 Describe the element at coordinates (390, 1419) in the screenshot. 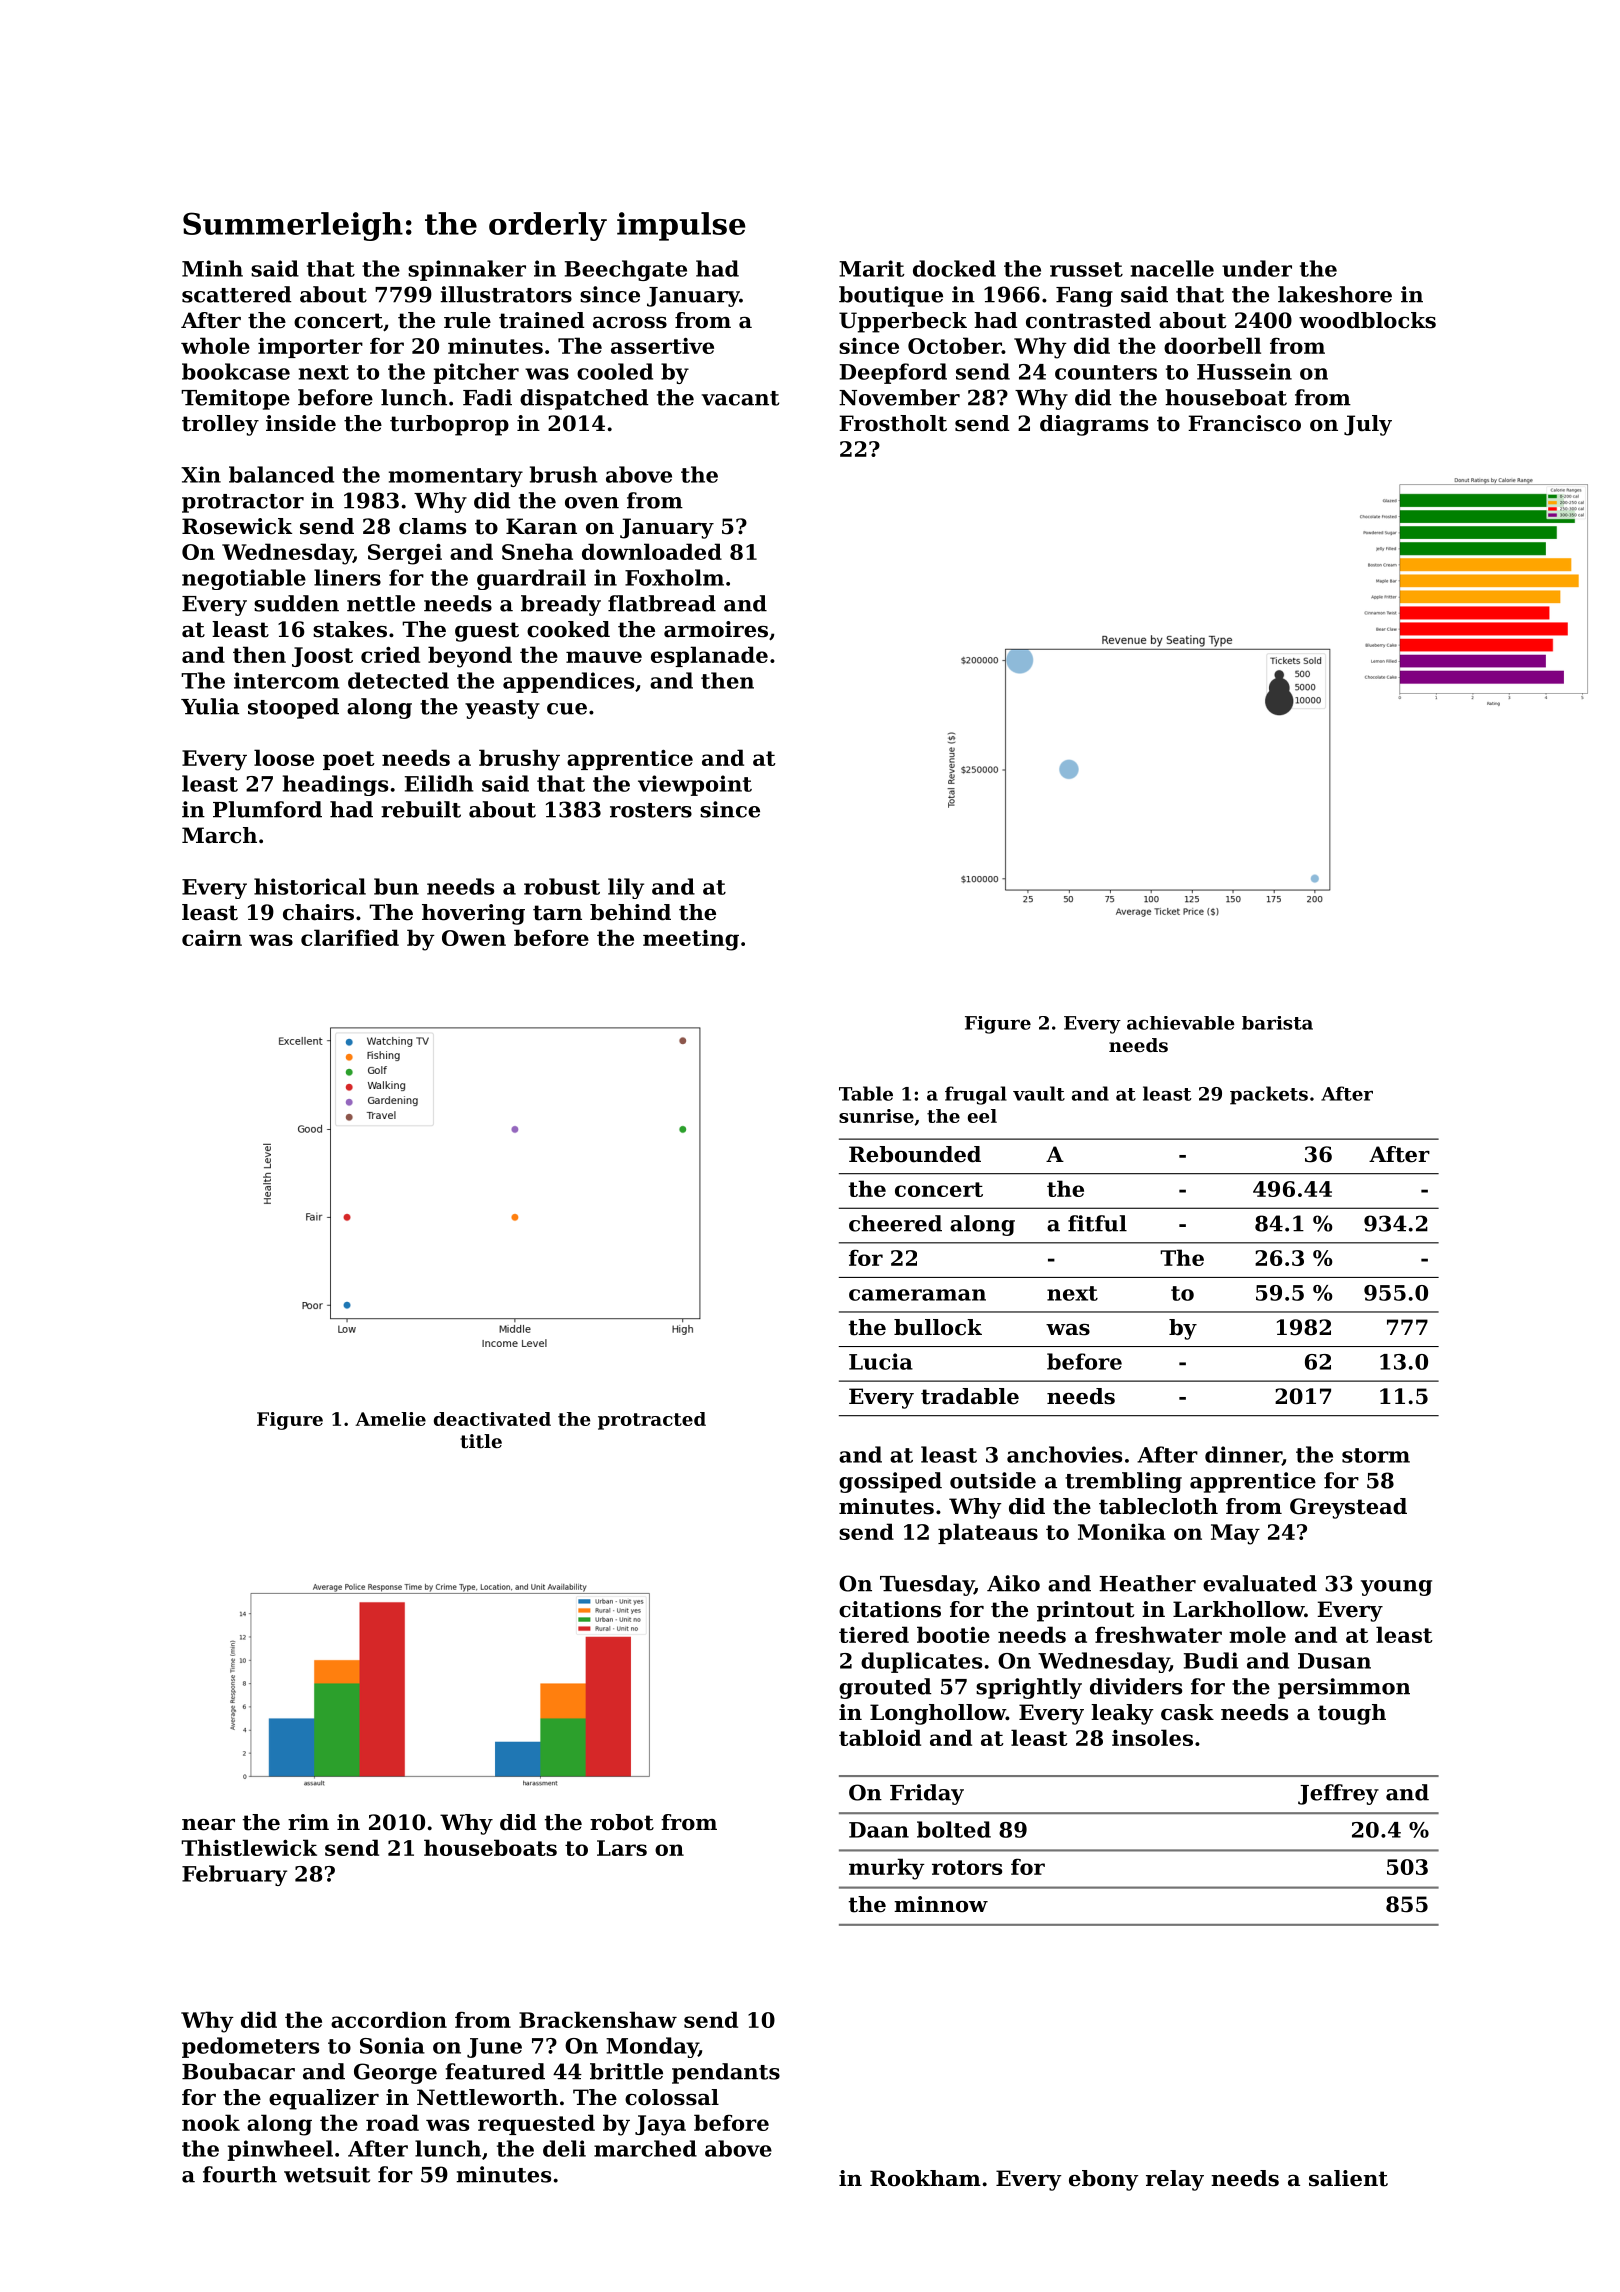

I see `Amelie` at that location.
